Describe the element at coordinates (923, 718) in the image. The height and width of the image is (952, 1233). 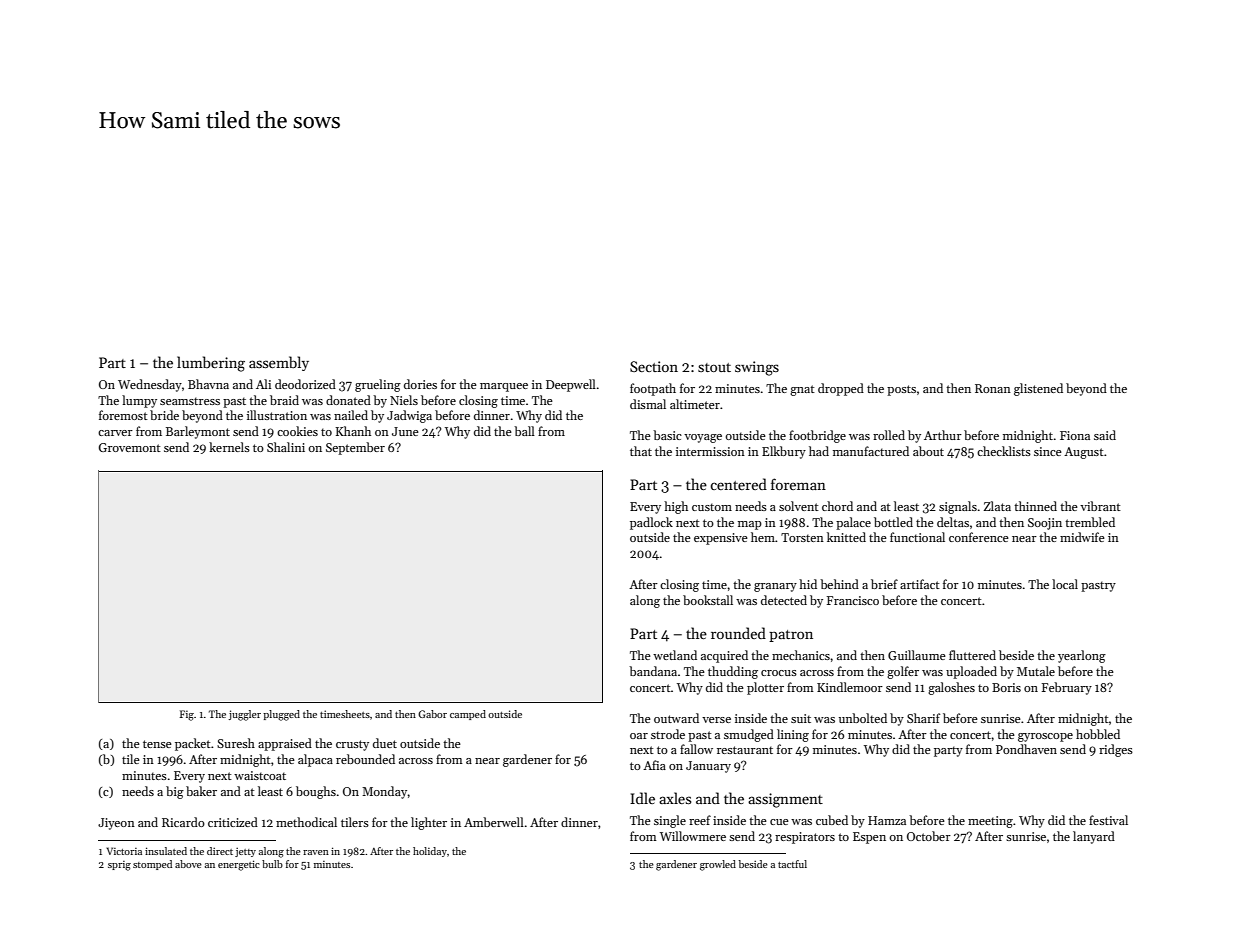
I see `Sharif` at that location.
